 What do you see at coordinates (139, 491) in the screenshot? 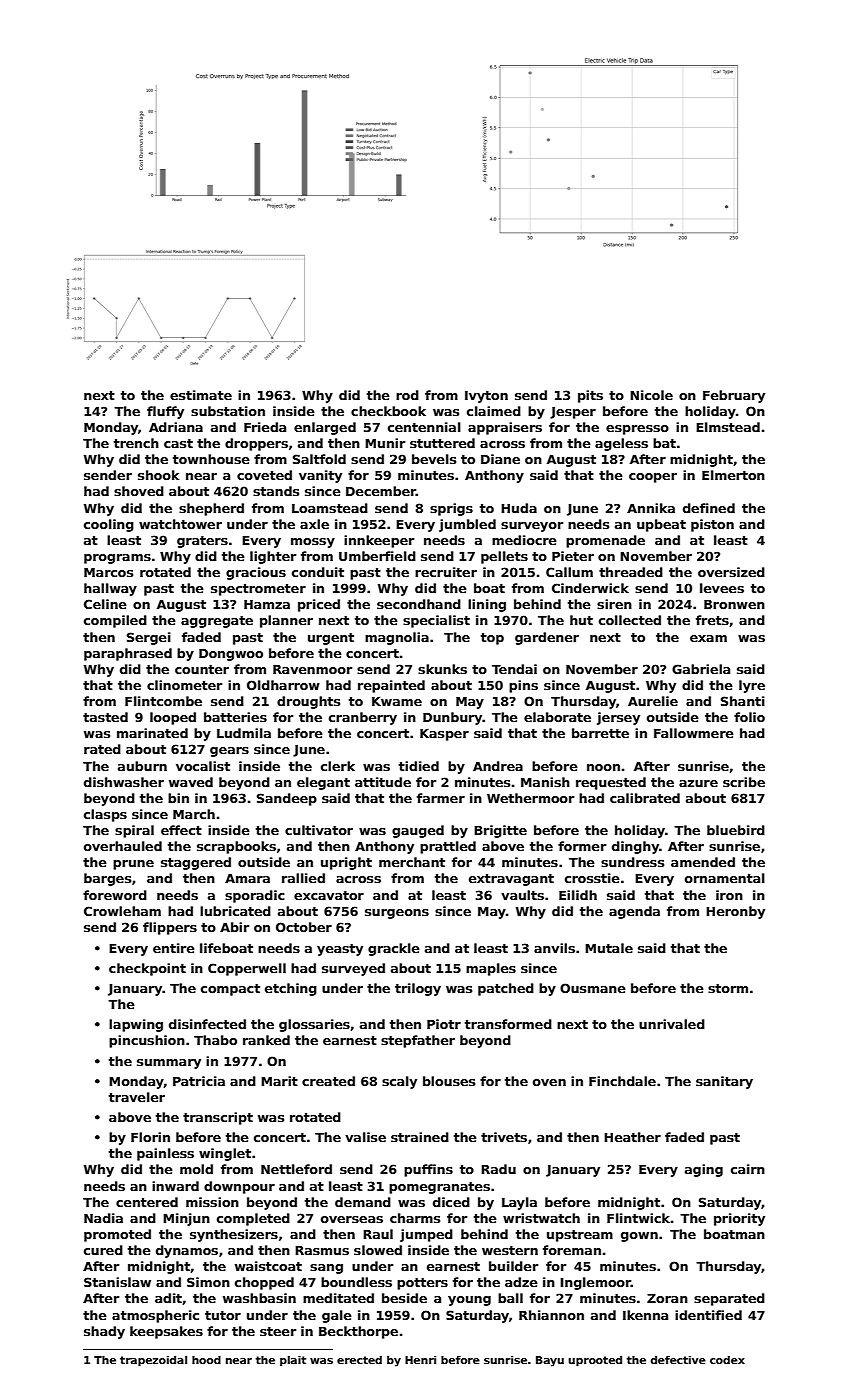
I see `shoved` at bounding box center [139, 491].
